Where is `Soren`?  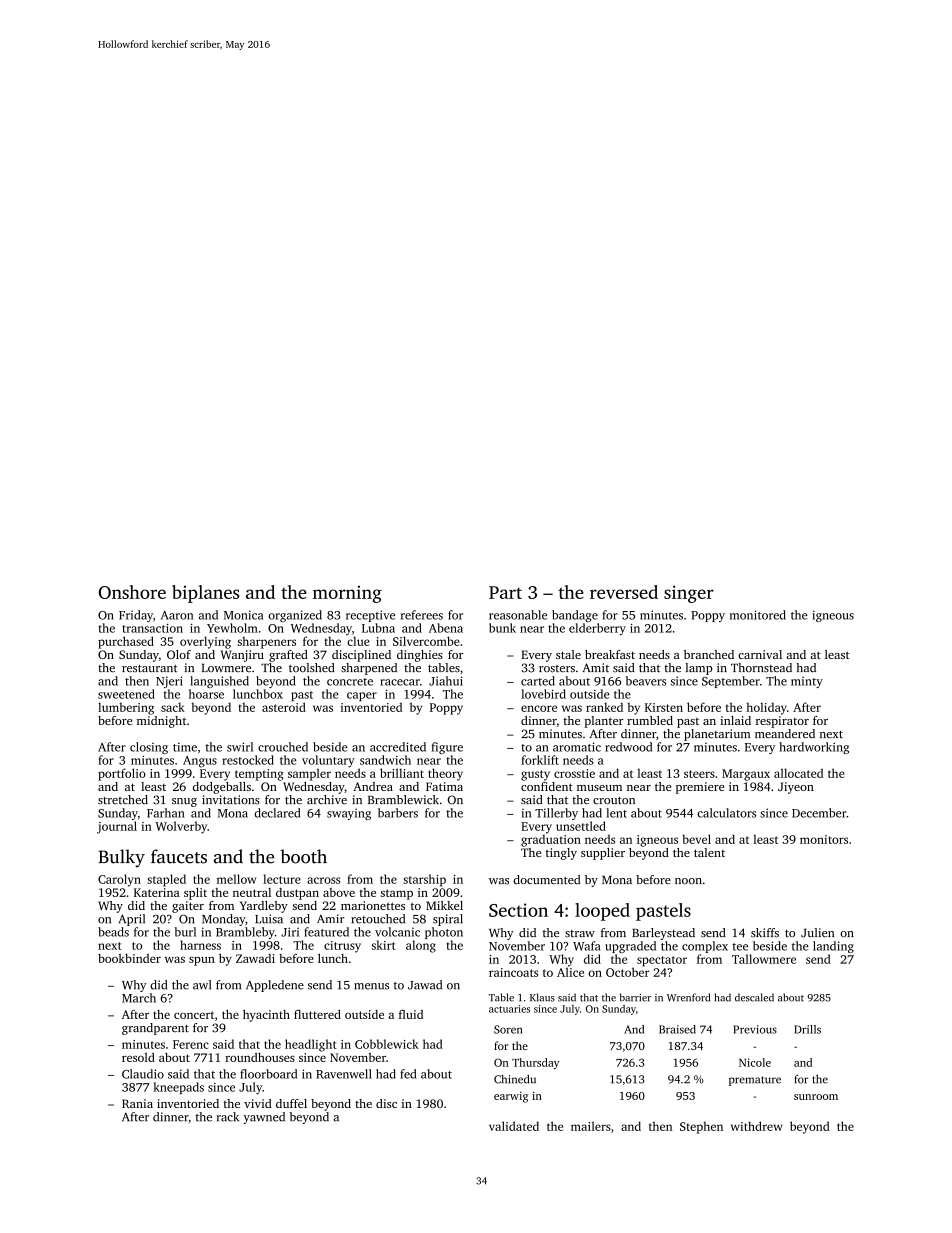 Soren is located at coordinates (508, 1029).
